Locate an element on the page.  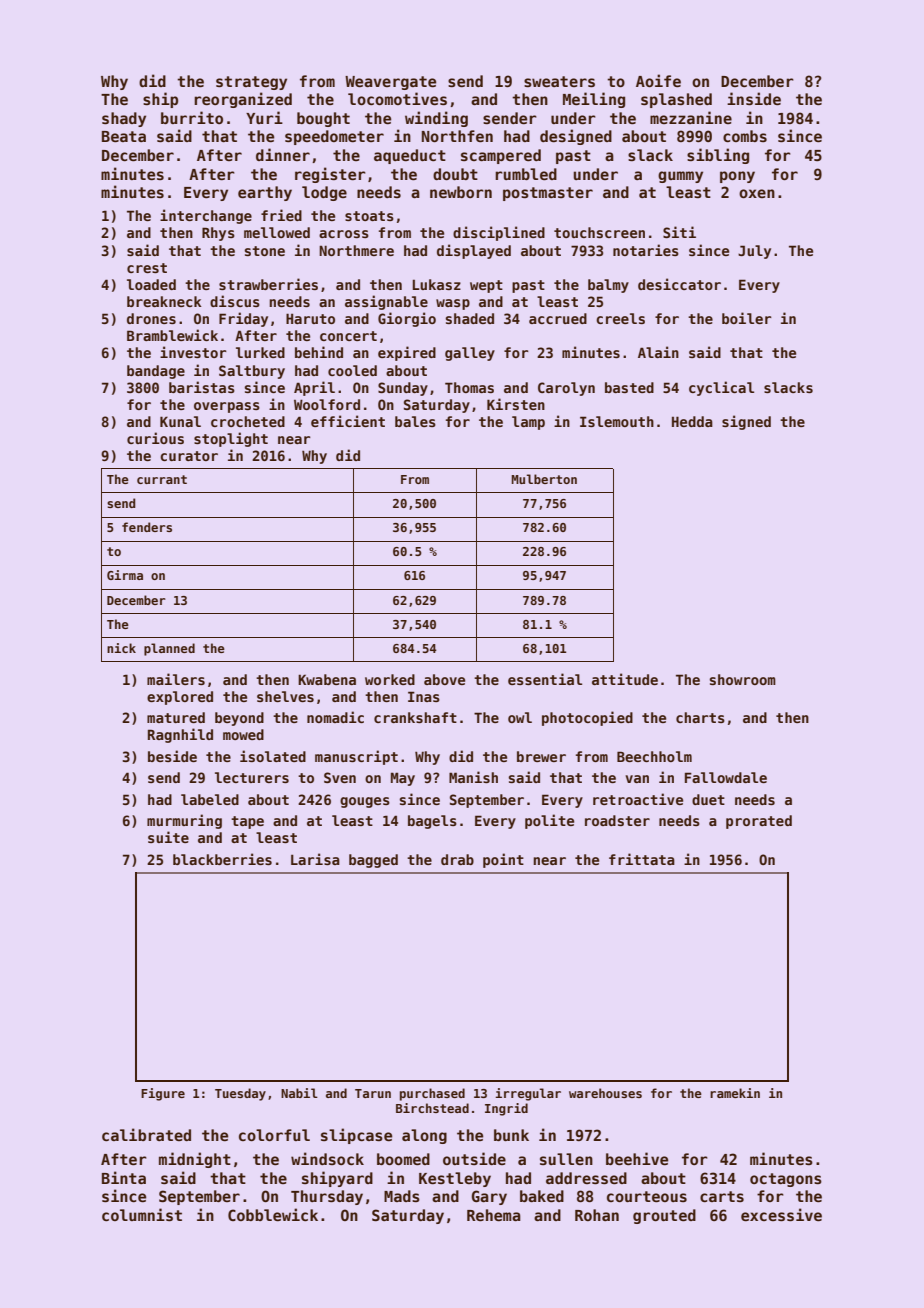
Tarun is located at coordinates (373, 1093).
